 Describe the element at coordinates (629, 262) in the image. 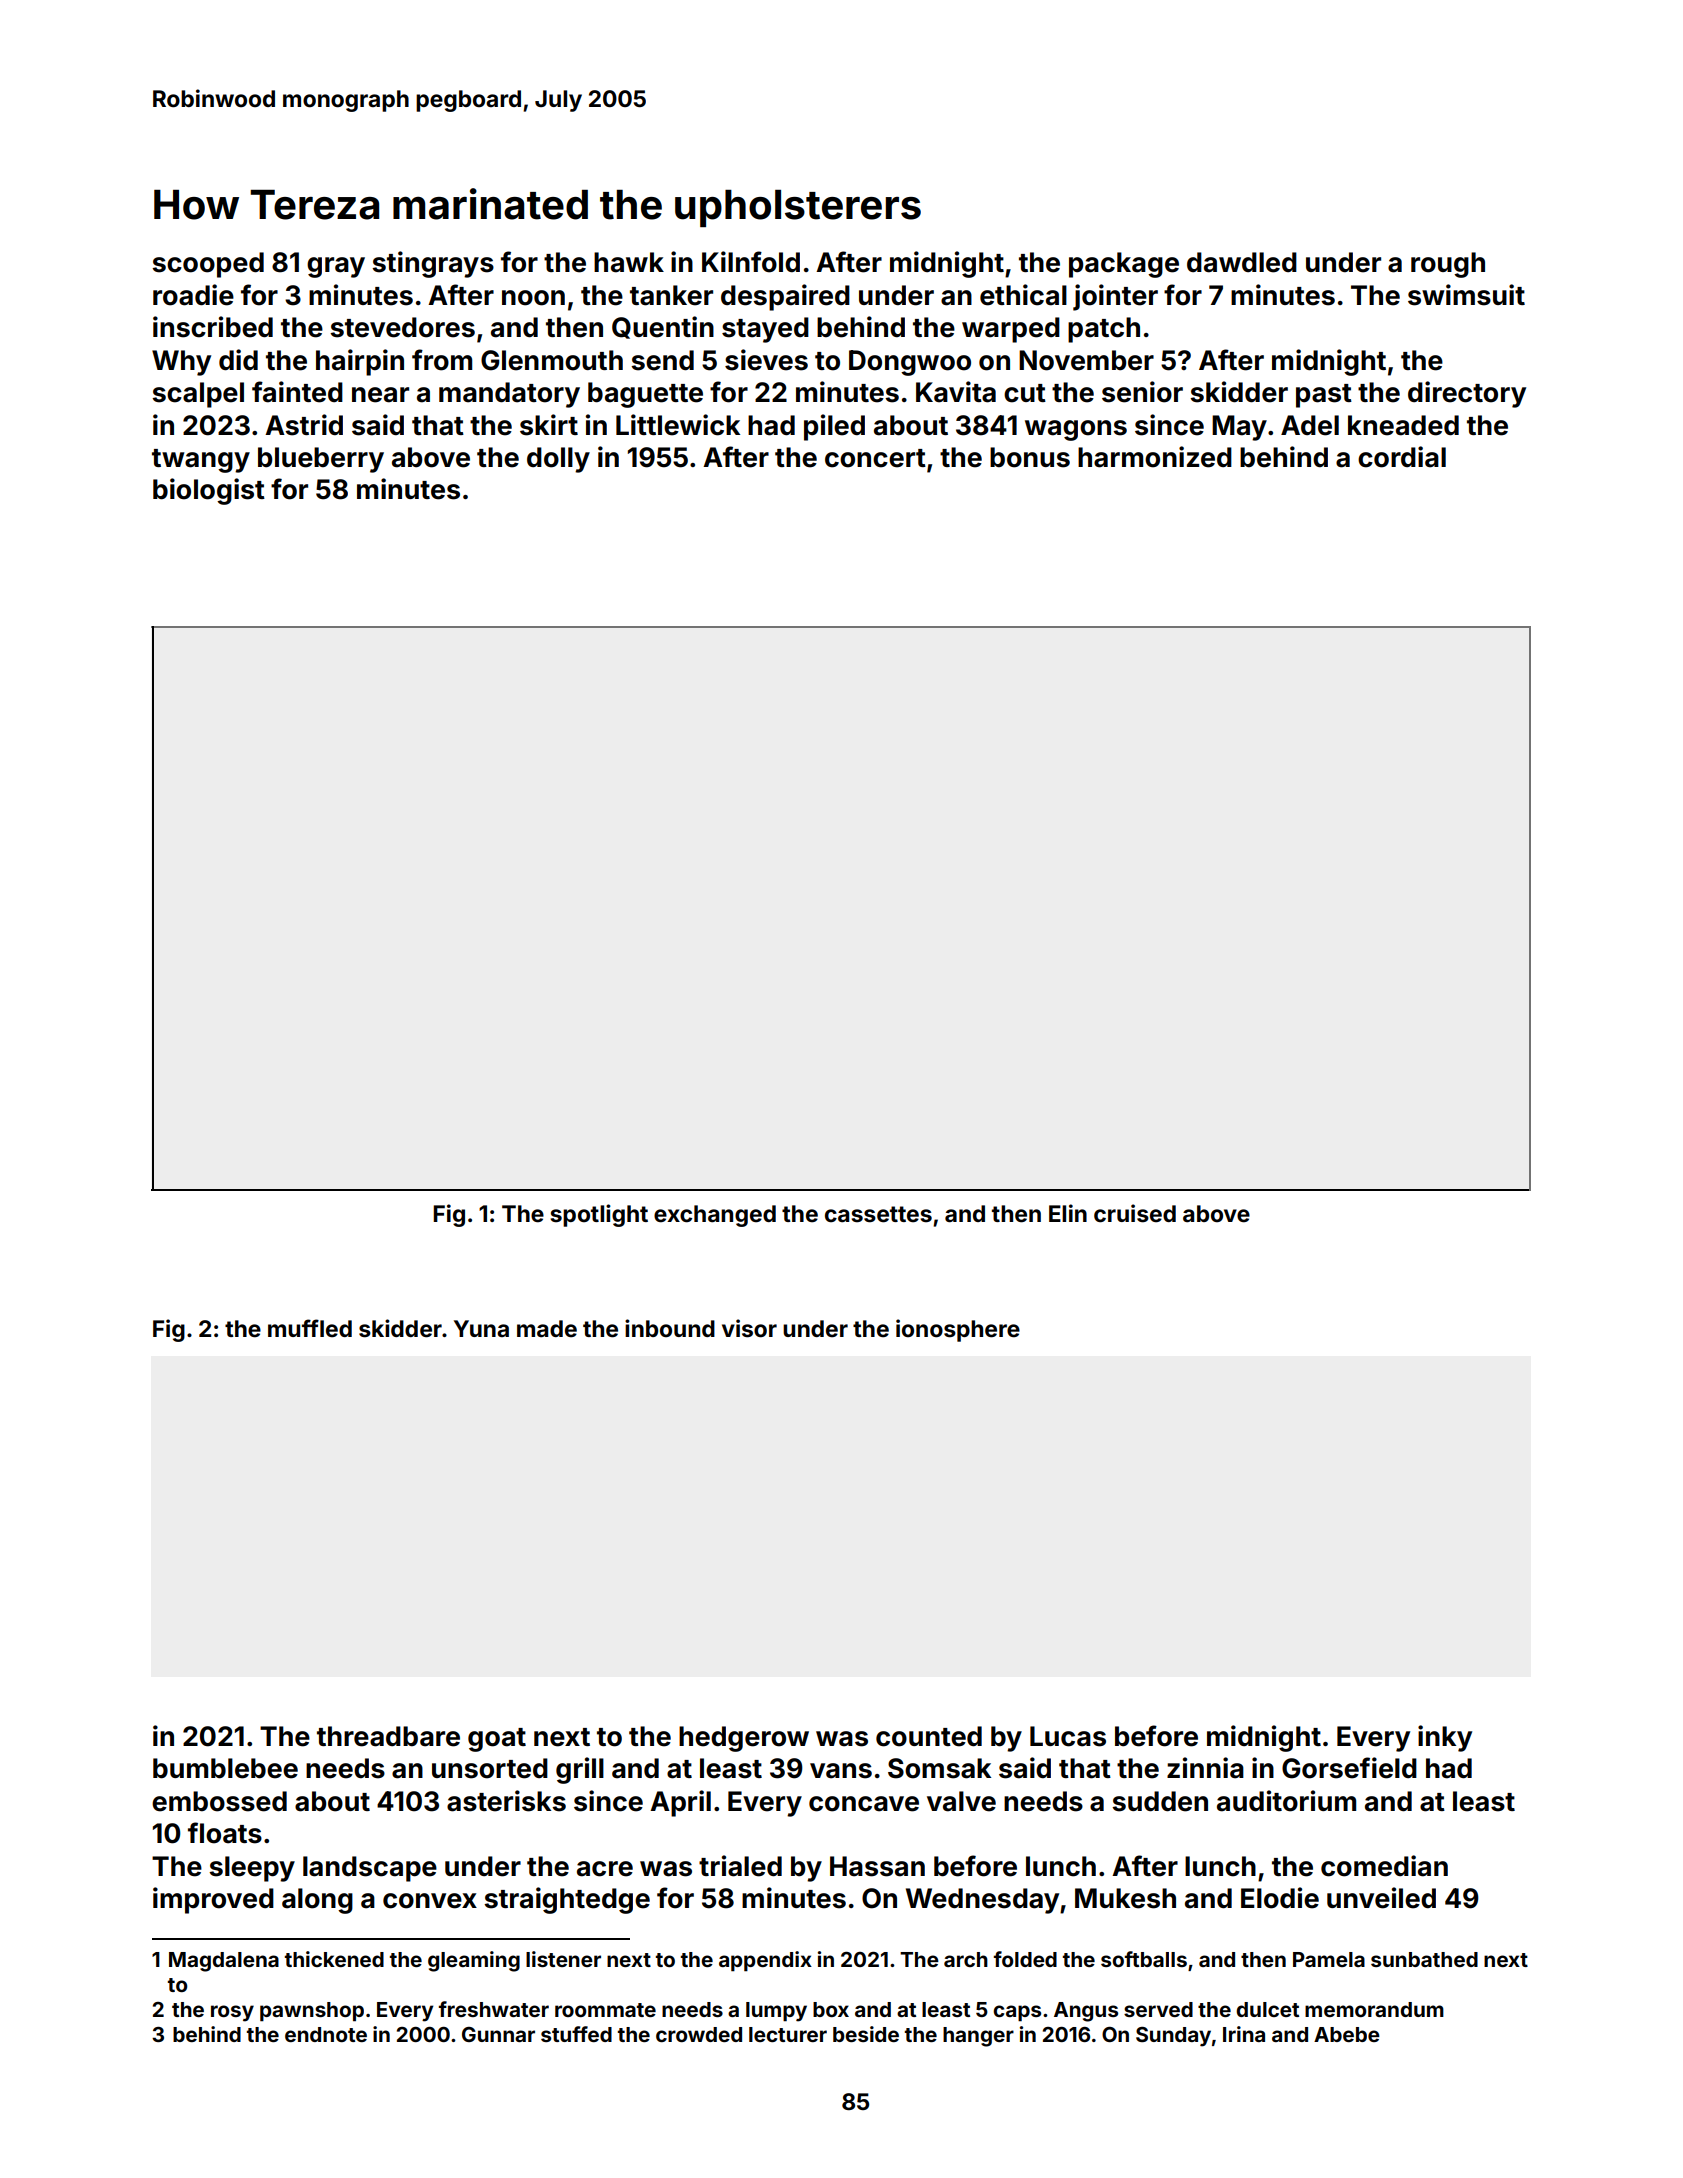

I see `hawk` at that location.
